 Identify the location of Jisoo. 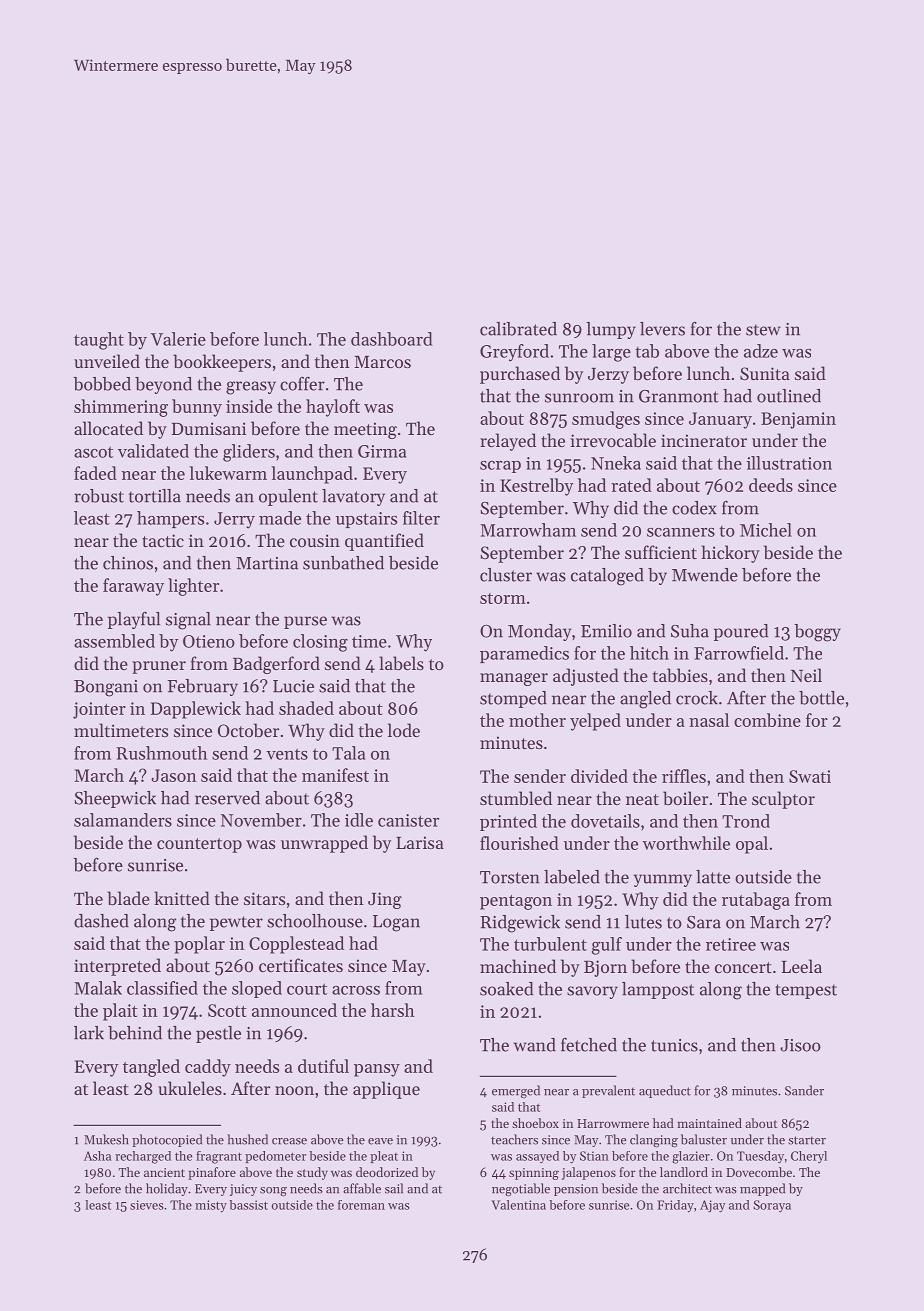
(800, 1045).
